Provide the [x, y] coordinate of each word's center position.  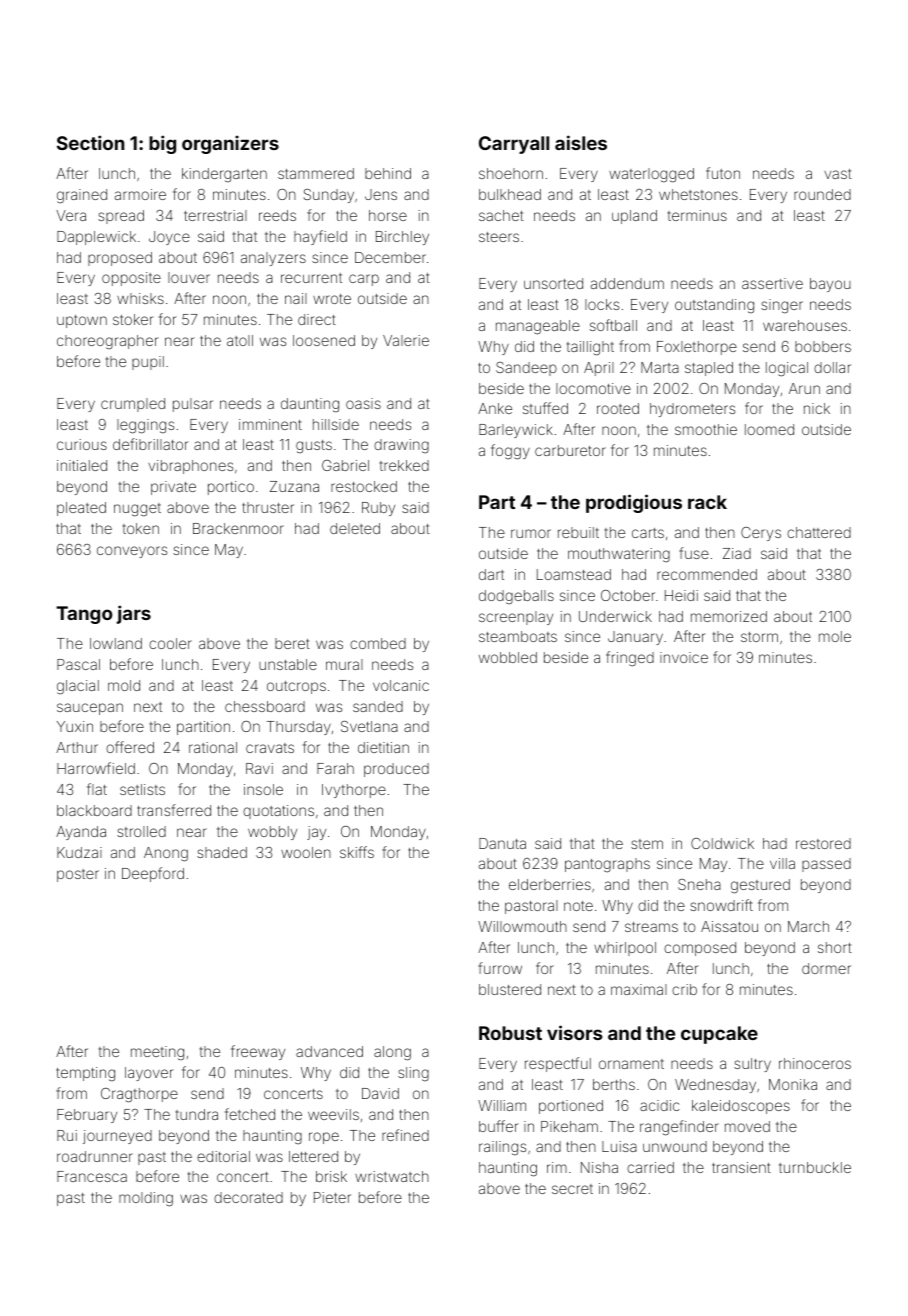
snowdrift [721, 905]
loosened [324, 340]
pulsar [193, 405]
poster [78, 875]
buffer [498, 1126]
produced [396, 770]
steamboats [518, 636]
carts [648, 533]
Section [90, 142]
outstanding [714, 306]
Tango [84, 615]
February [87, 1116]
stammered [316, 173]
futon [723, 173]
